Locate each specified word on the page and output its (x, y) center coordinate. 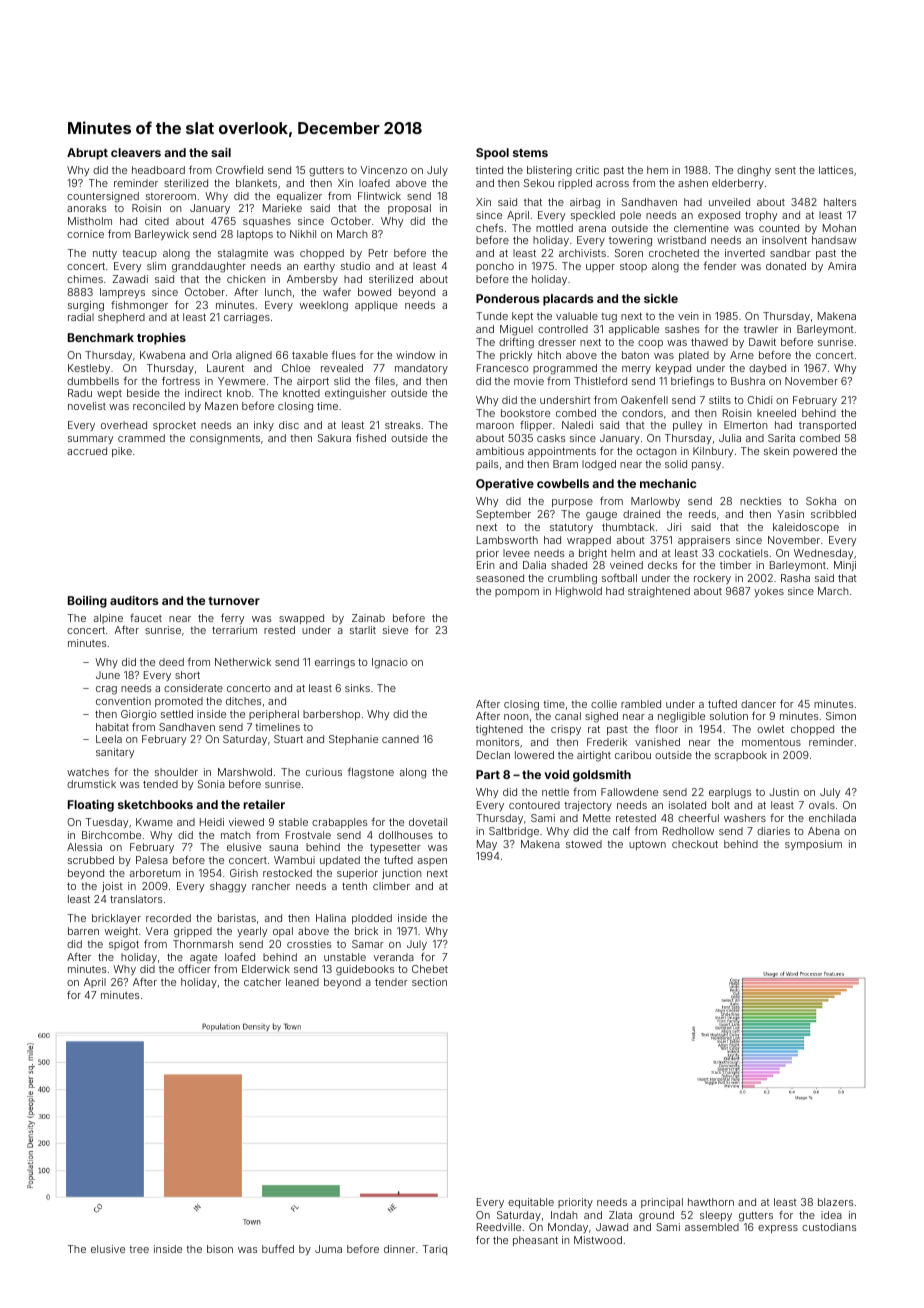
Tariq (434, 1250)
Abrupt (87, 154)
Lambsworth (507, 540)
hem (657, 170)
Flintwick (379, 196)
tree (139, 1249)
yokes (769, 592)
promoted (179, 702)
